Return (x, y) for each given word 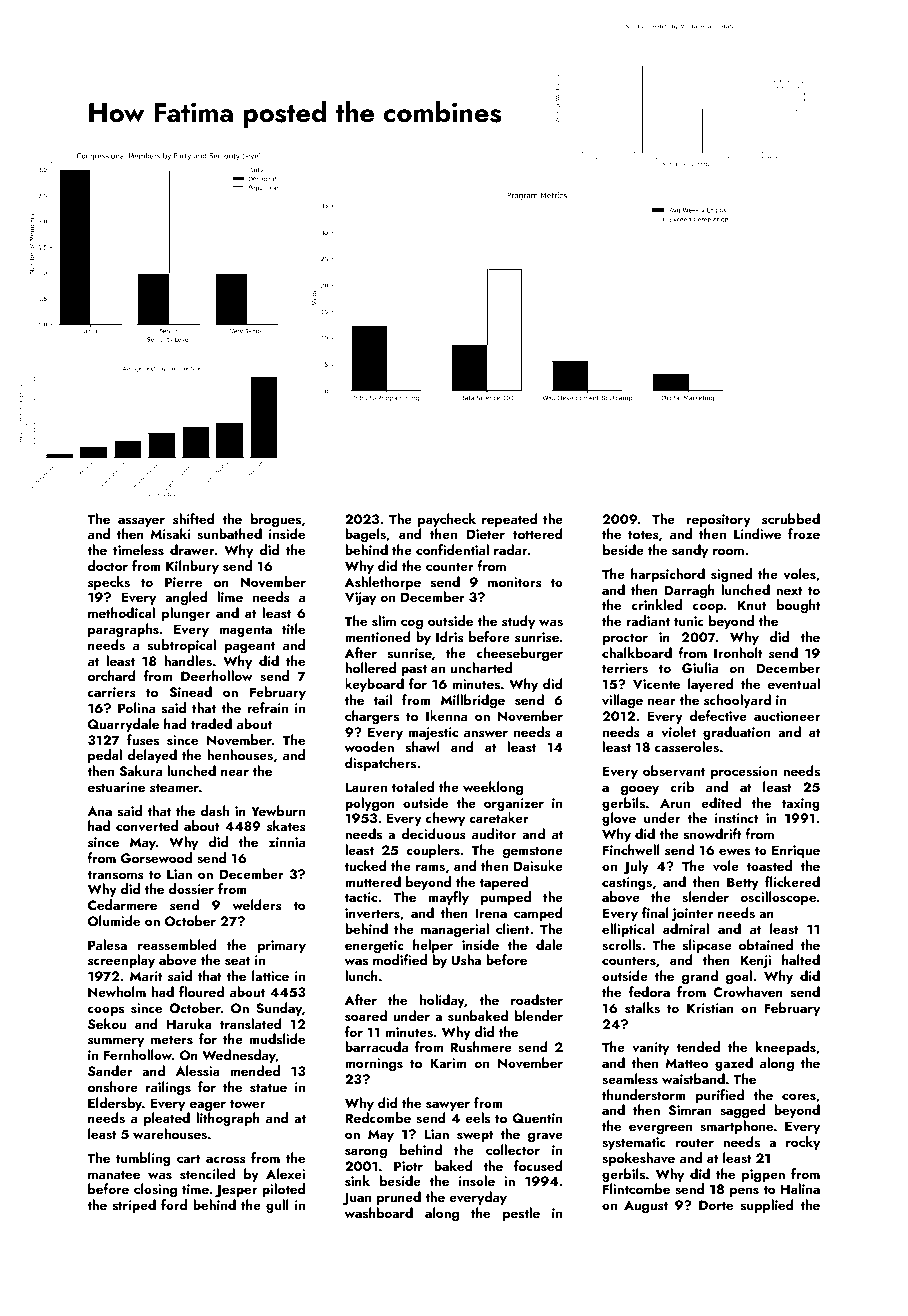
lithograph (228, 1119)
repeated (510, 520)
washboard (379, 1213)
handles (188, 661)
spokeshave (638, 1159)
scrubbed (791, 518)
